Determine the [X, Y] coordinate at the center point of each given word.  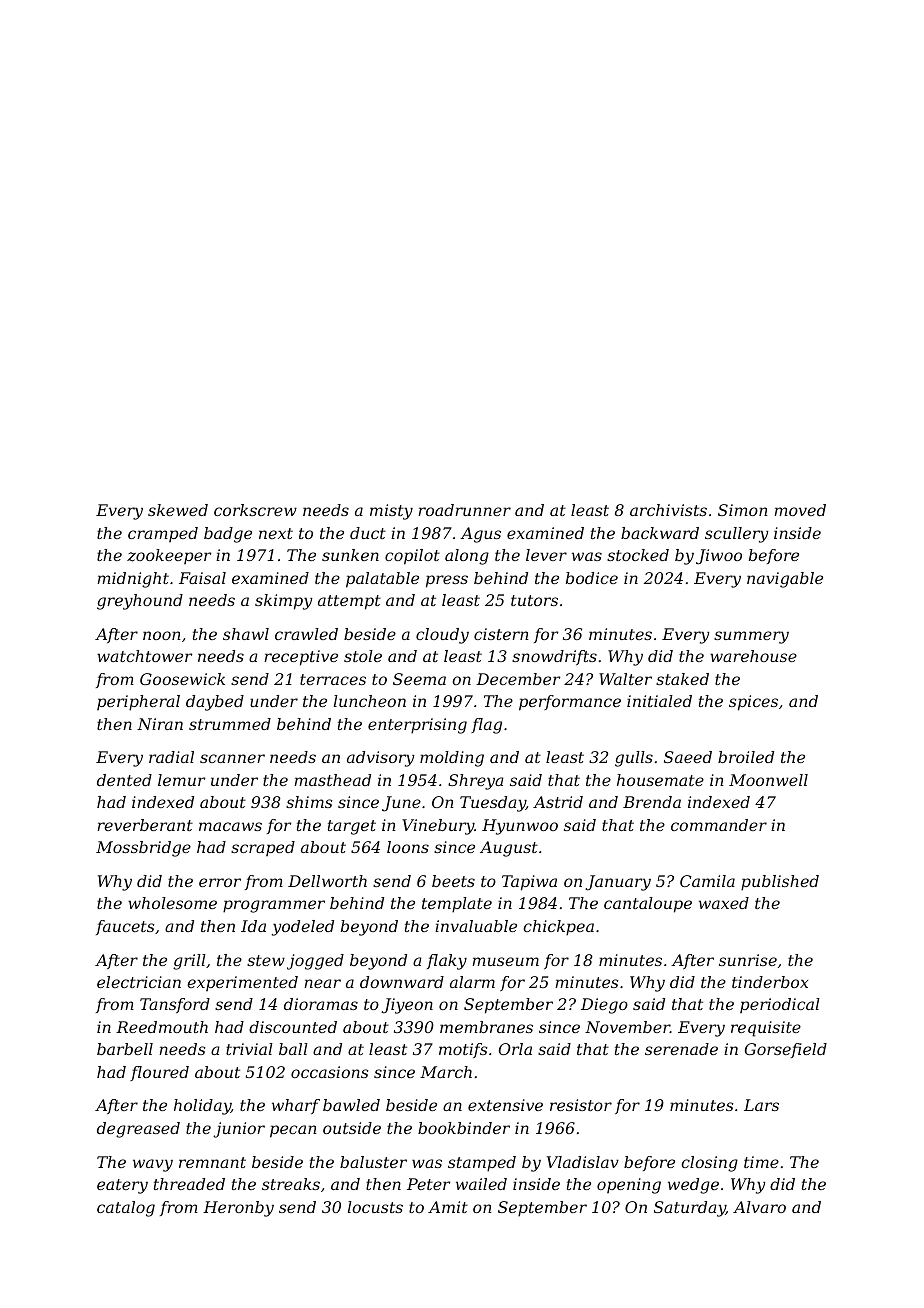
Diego [604, 1006]
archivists [668, 510]
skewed [178, 510]
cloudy [442, 636]
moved [800, 510]
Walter [625, 679]
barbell [125, 1049]
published [780, 883]
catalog [126, 1209]
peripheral [138, 703]
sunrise [748, 960]
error [220, 882]
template [457, 905]
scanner [232, 758]
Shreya [476, 782]
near [322, 983]
